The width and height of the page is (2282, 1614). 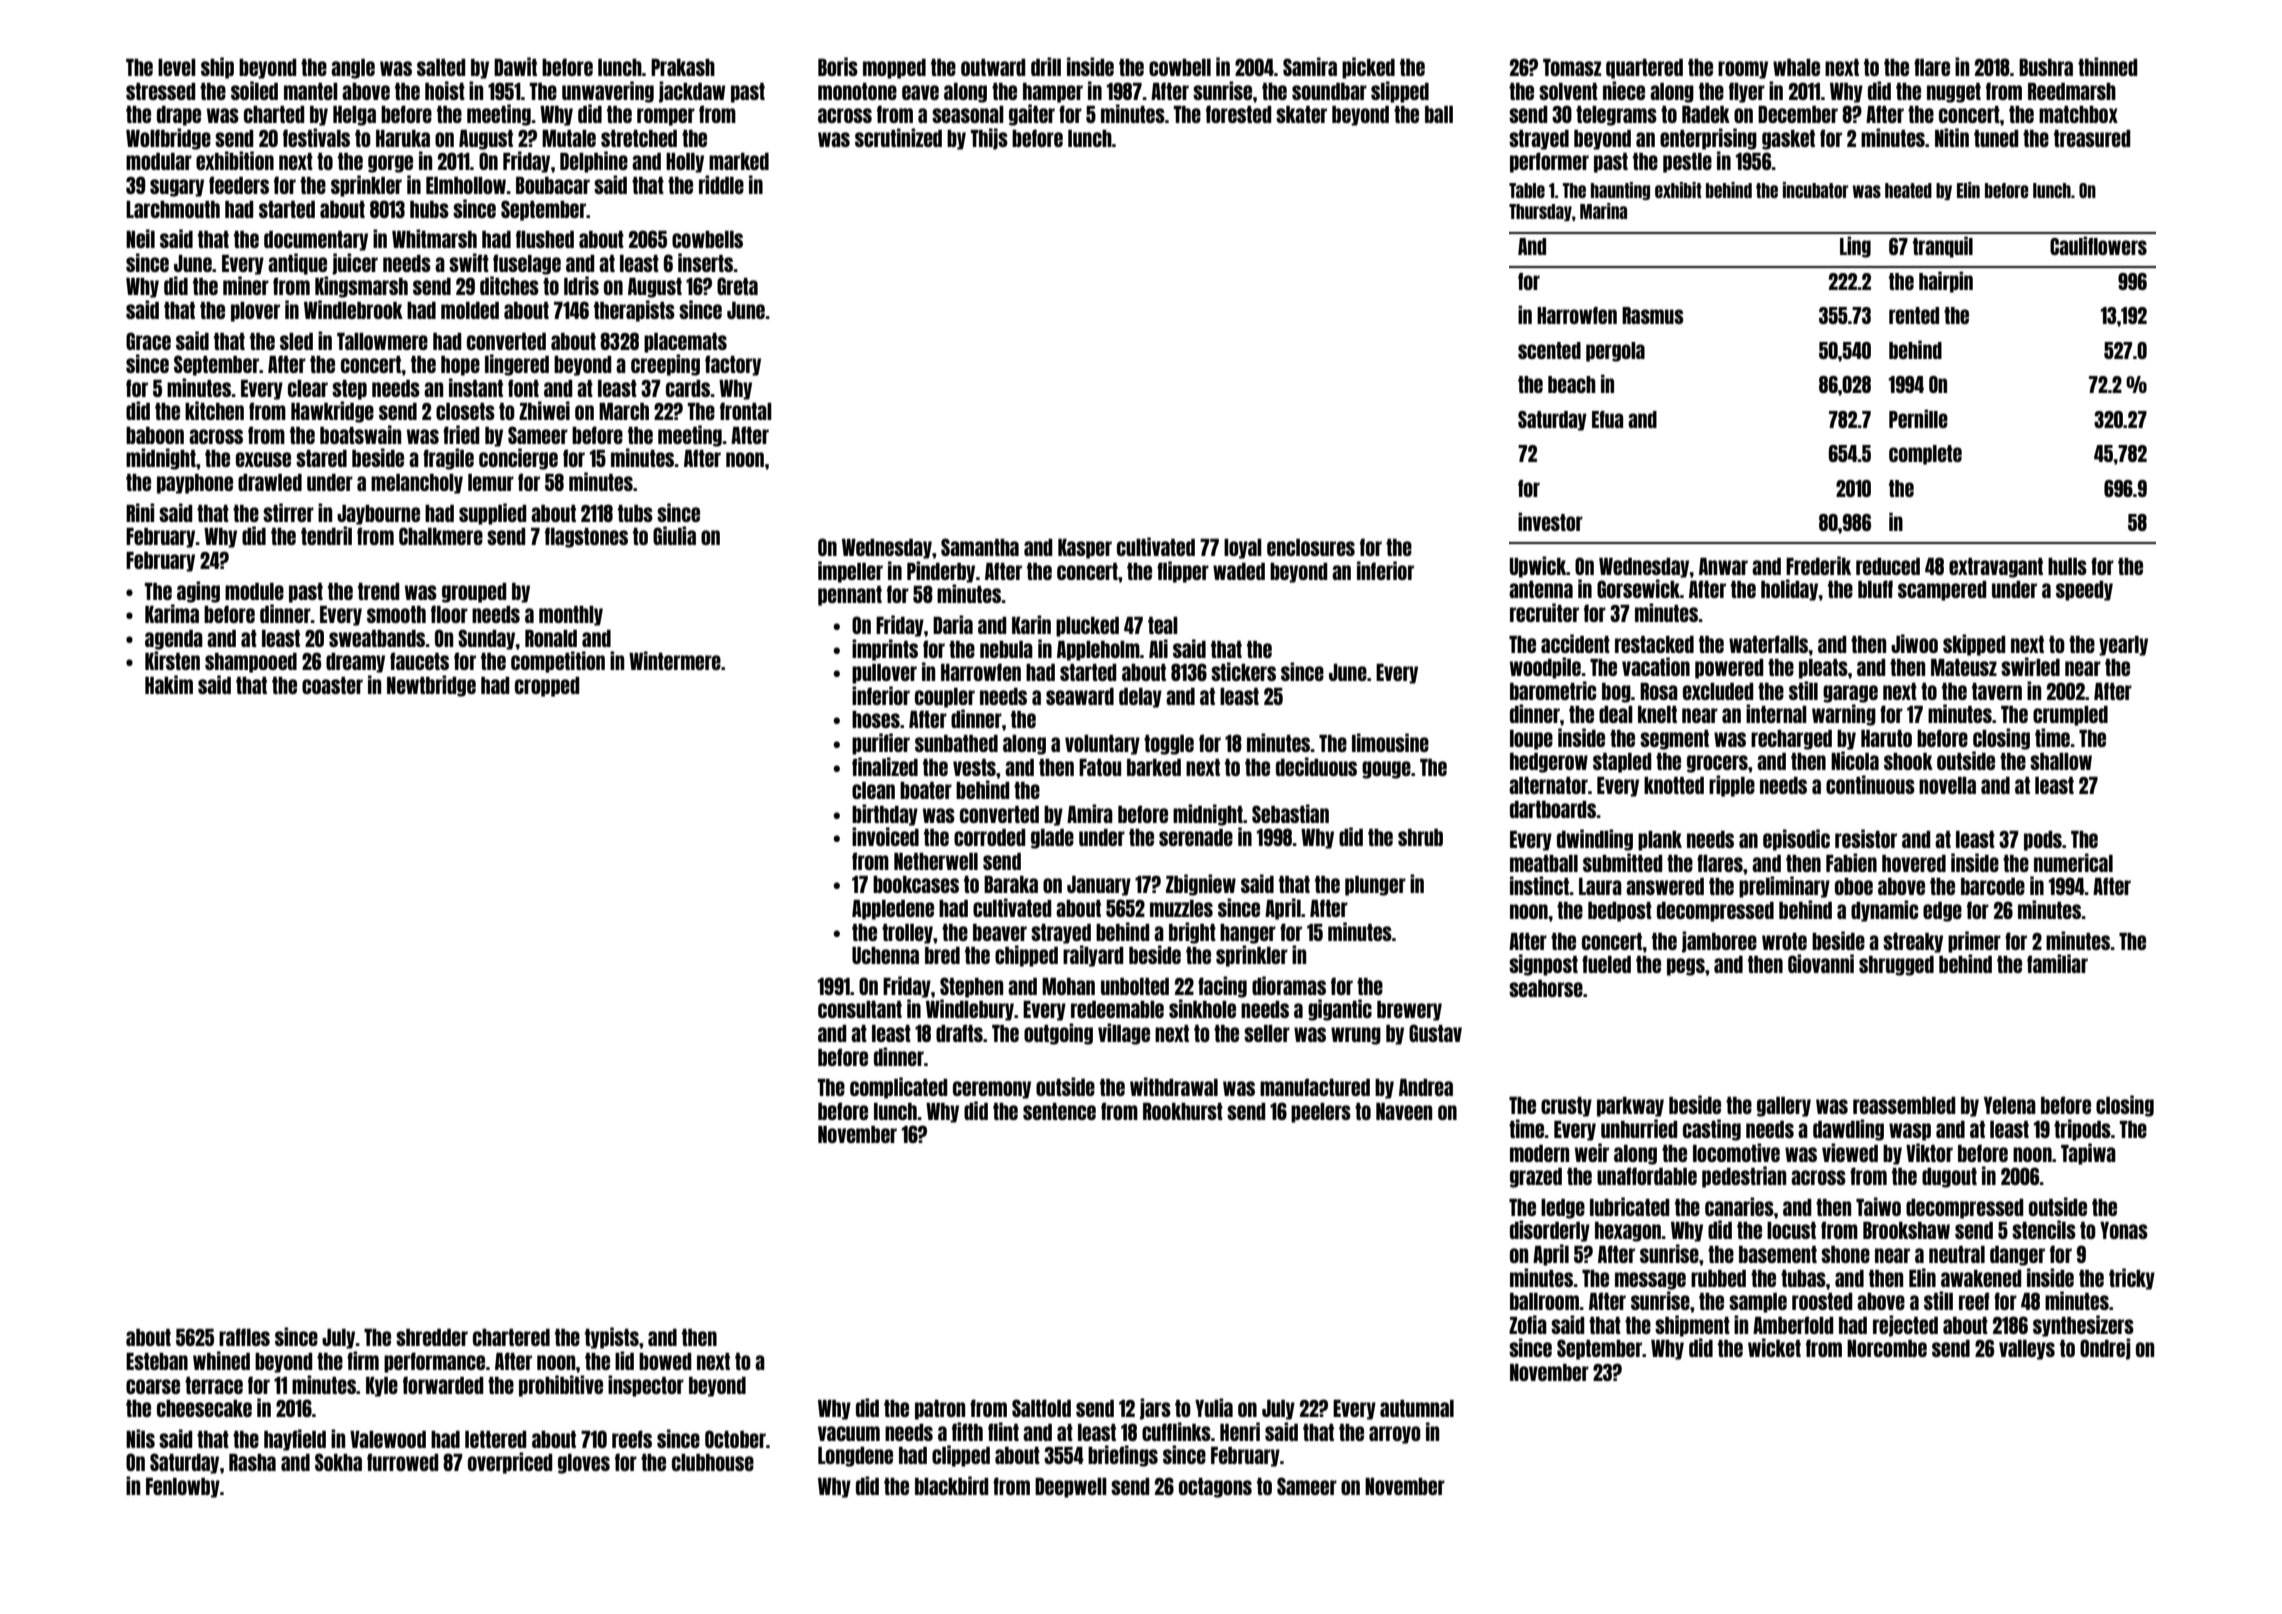 I want to click on nugget, so click(x=1954, y=93).
